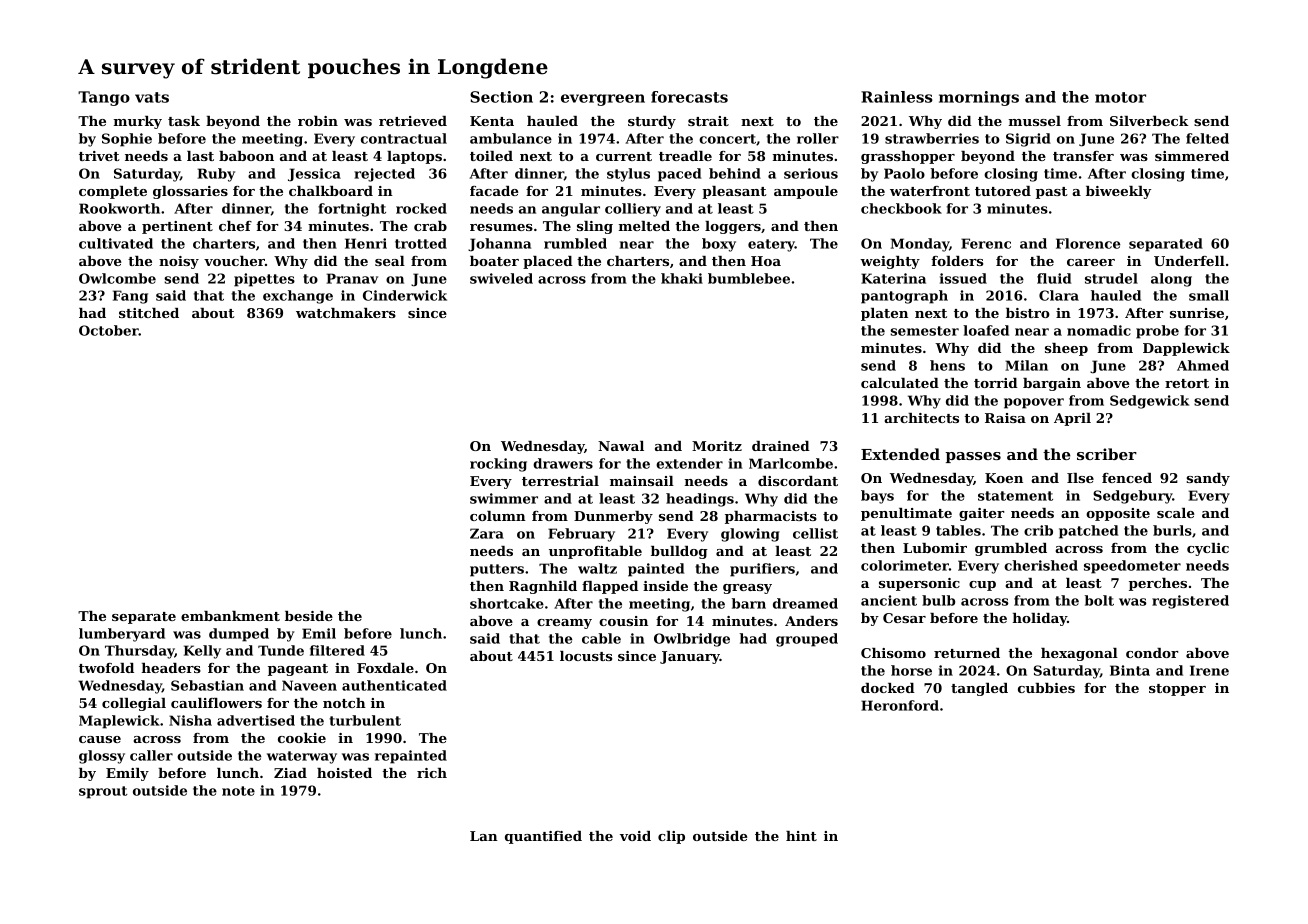  What do you see at coordinates (498, 465) in the screenshot?
I see `rocking` at bounding box center [498, 465].
